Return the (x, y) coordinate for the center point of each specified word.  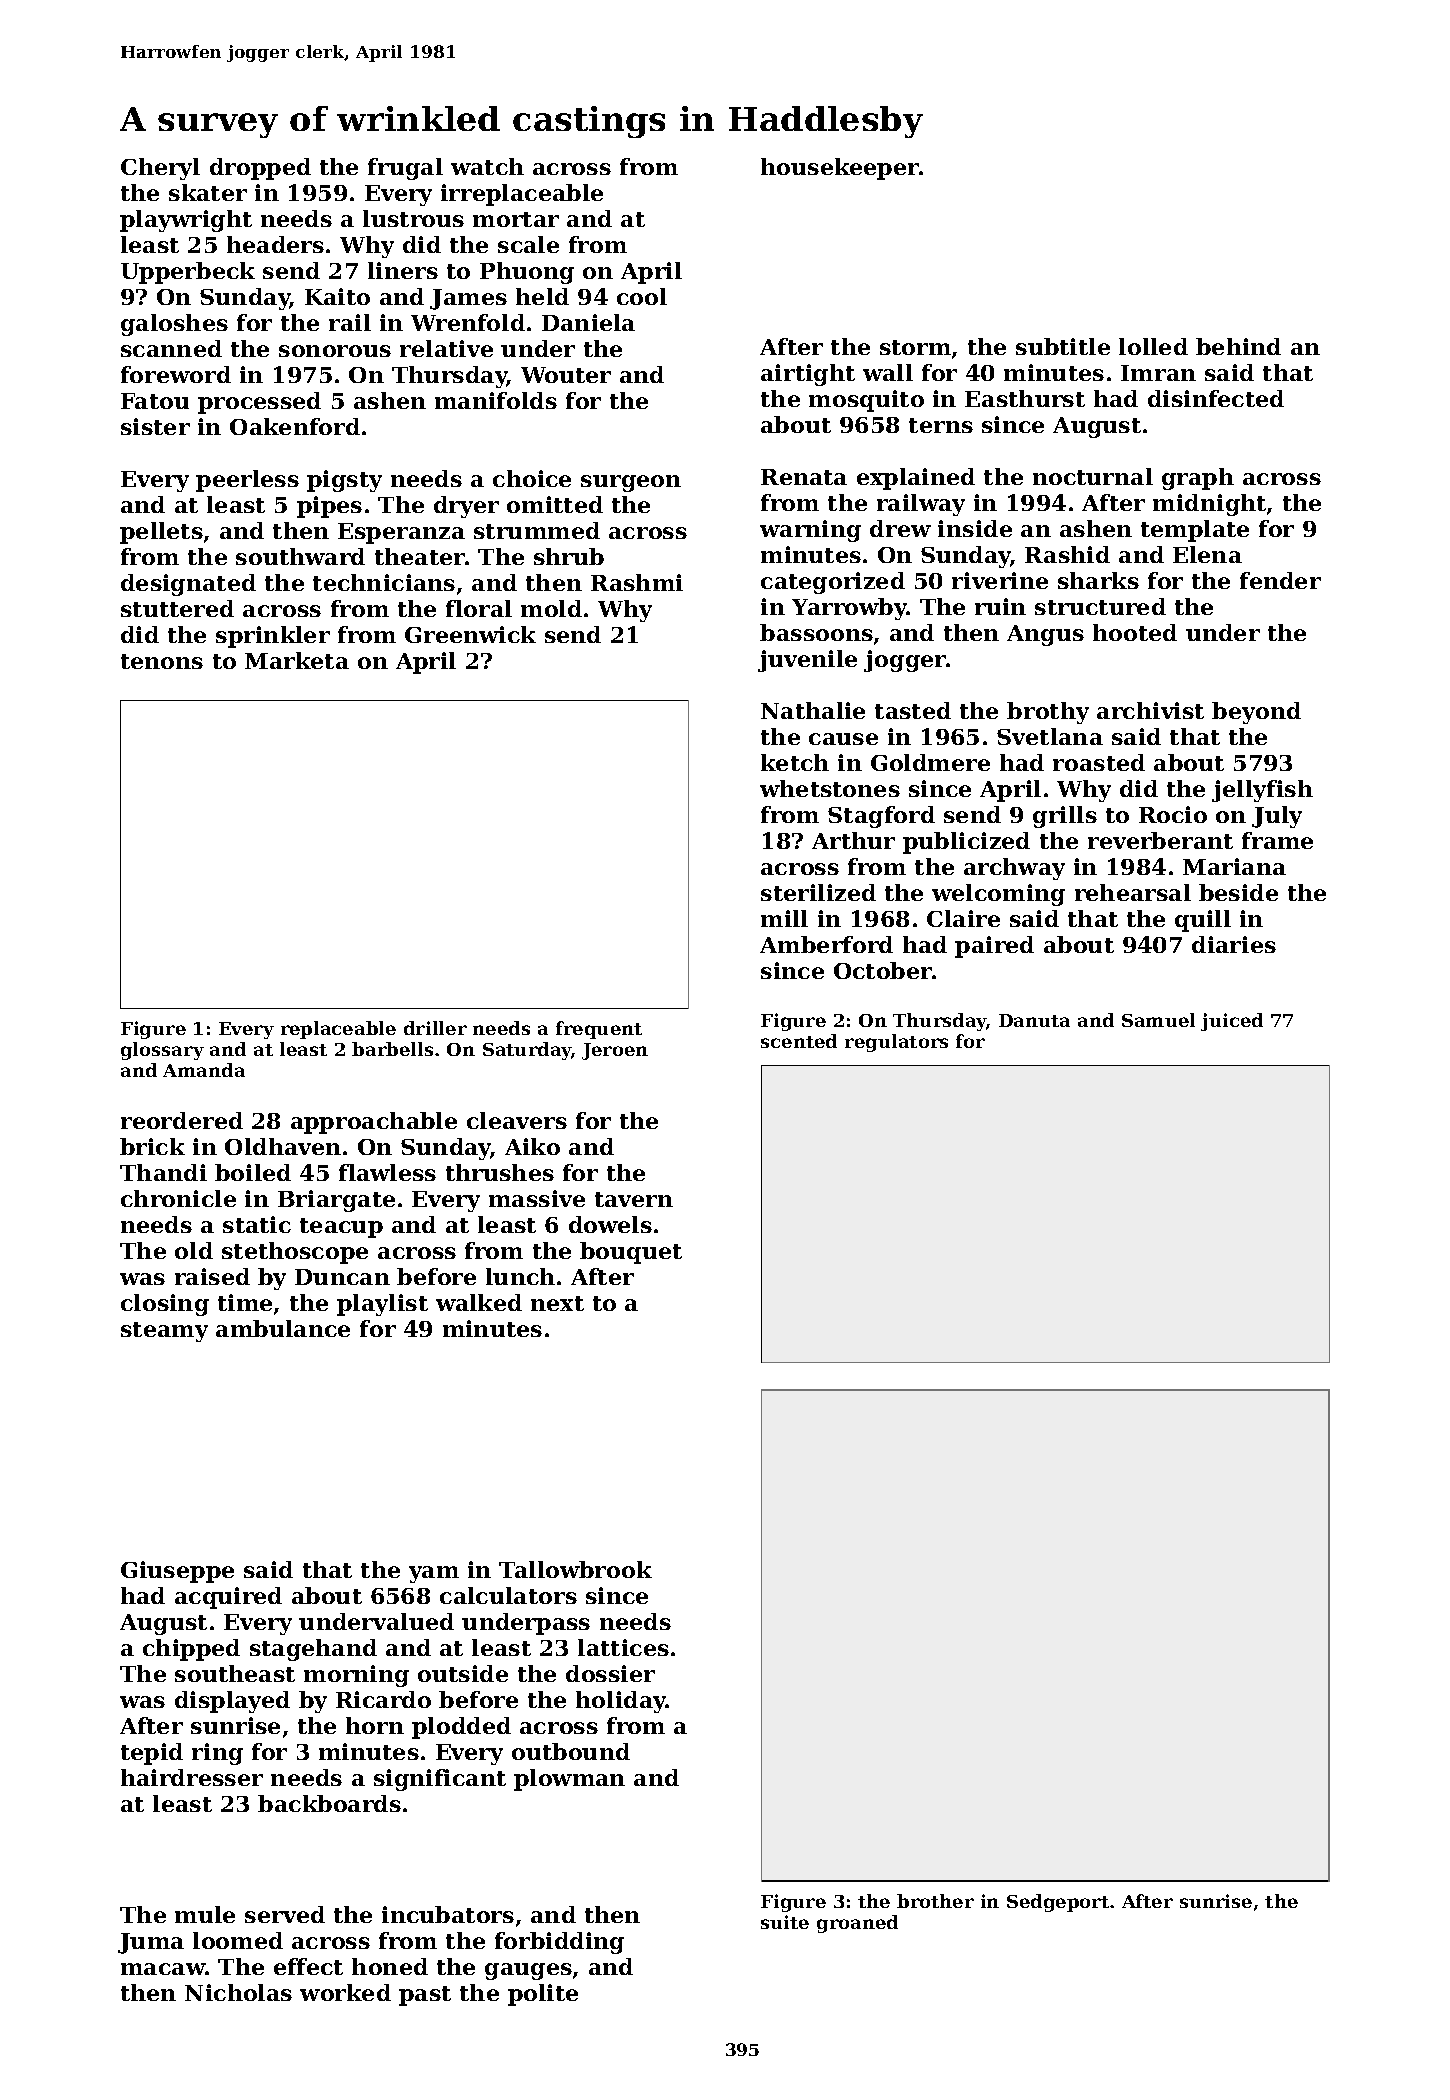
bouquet (631, 1253)
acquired (228, 1598)
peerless (247, 481)
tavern (634, 1199)
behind (1238, 346)
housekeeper (840, 169)
